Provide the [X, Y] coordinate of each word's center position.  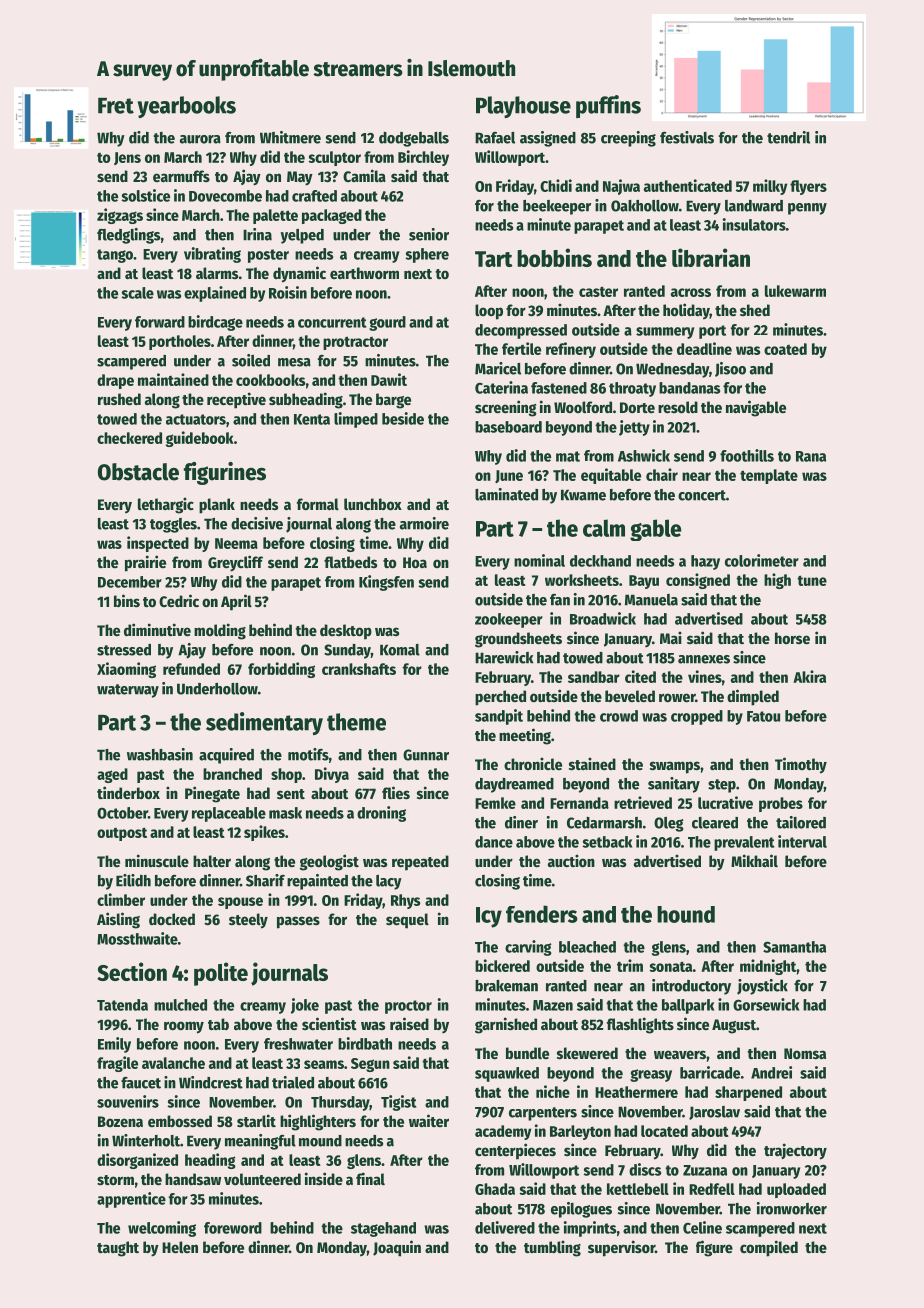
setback [607, 842]
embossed [180, 1121]
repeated [420, 863]
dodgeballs [414, 139]
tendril [788, 137]
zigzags [120, 216]
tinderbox [128, 792]
